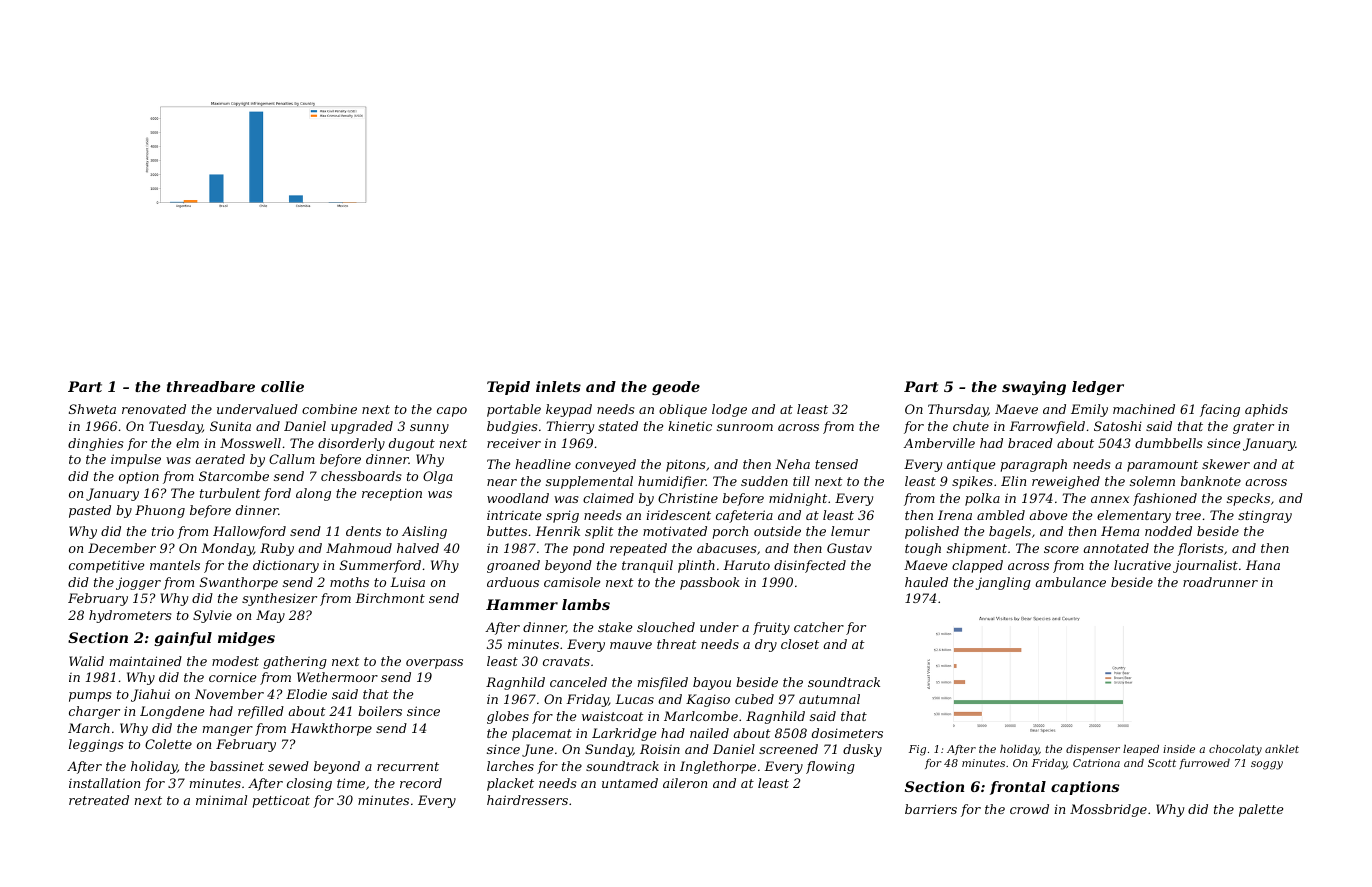 The width and height of the screenshot is (1372, 887). Describe the element at coordinates (96, 444) in the screenshot. I see `dinghies` at that location.
